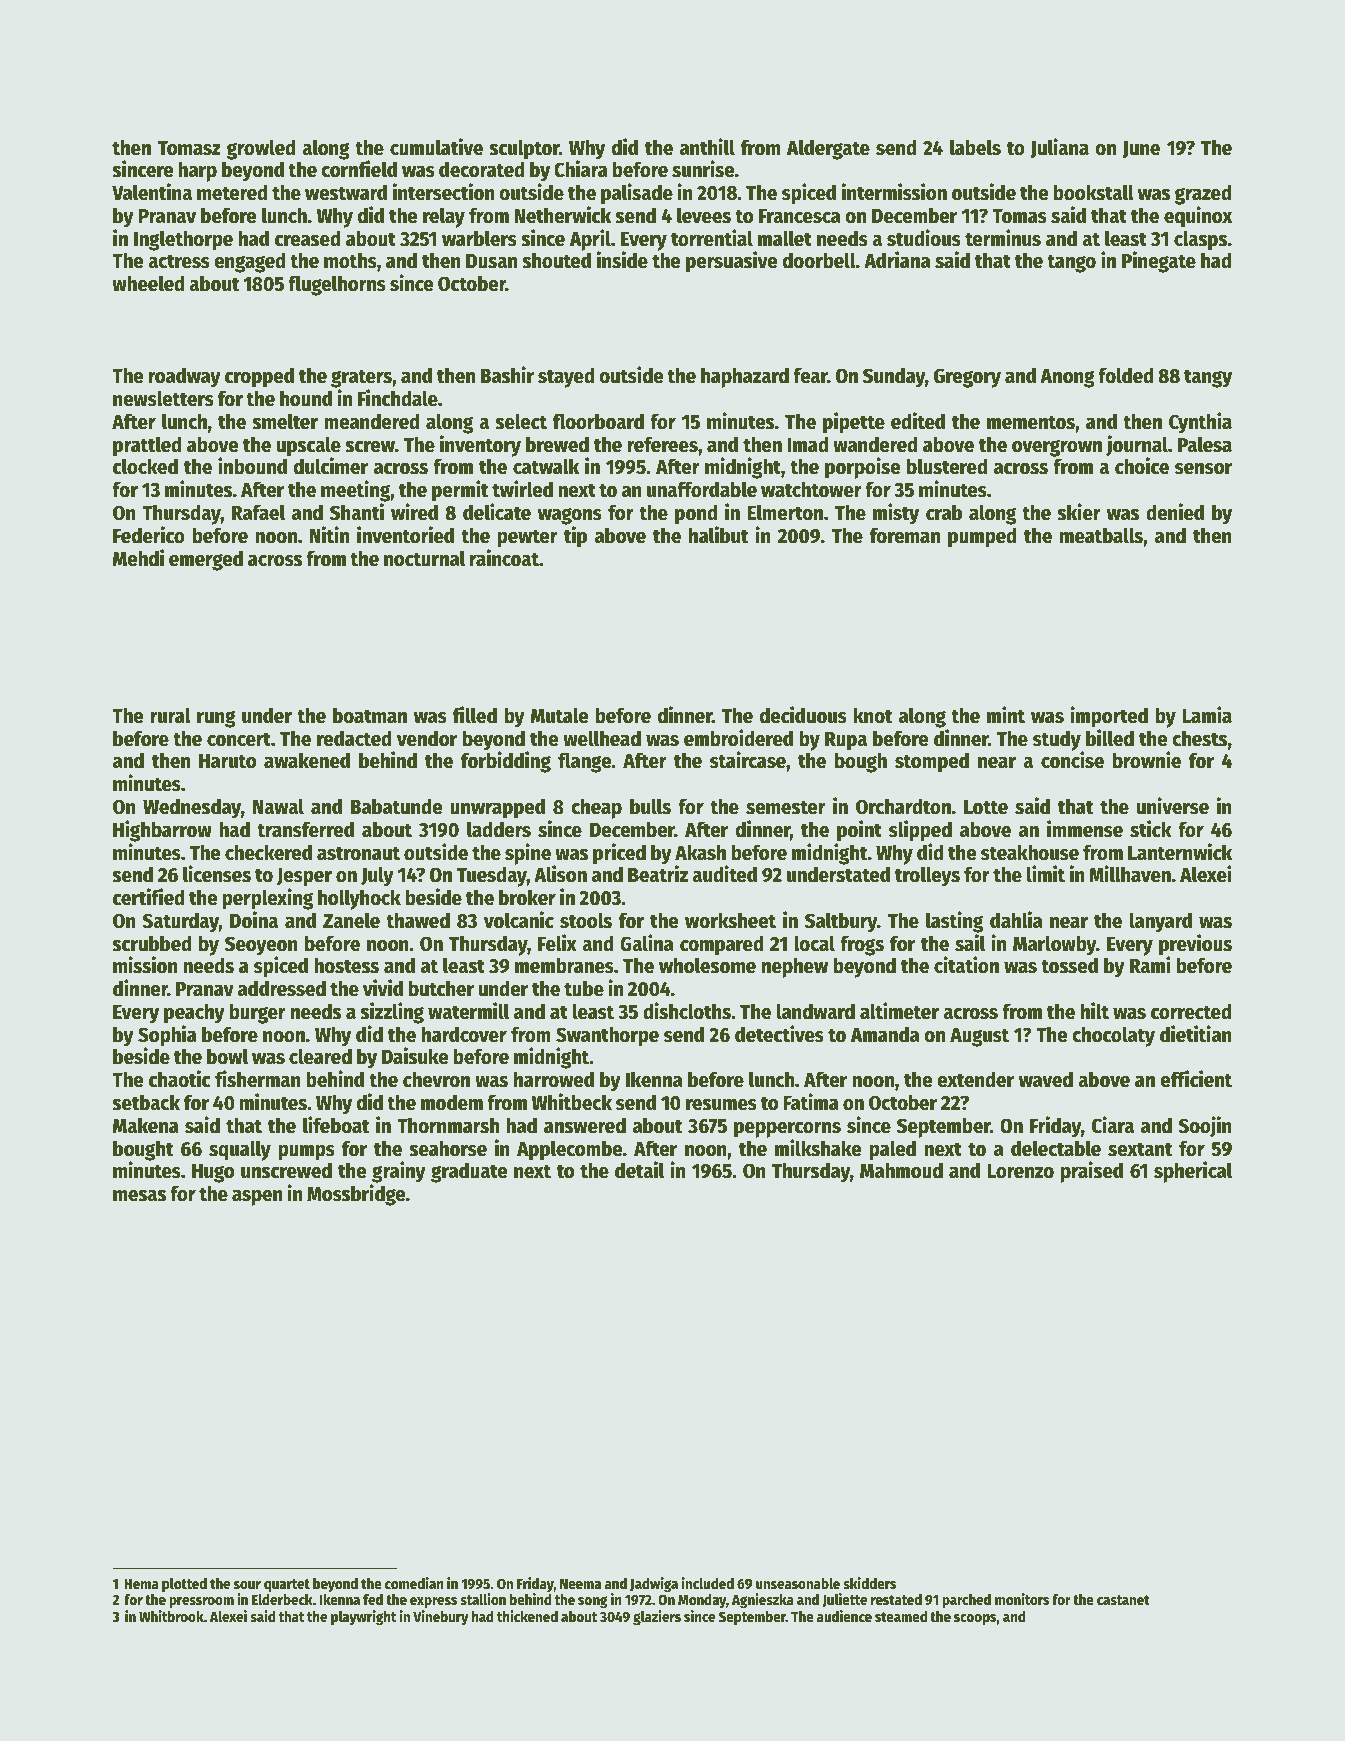 This screenshot has width=1345, height=1741. I want to click on spherical, so click(1193, 1172).
